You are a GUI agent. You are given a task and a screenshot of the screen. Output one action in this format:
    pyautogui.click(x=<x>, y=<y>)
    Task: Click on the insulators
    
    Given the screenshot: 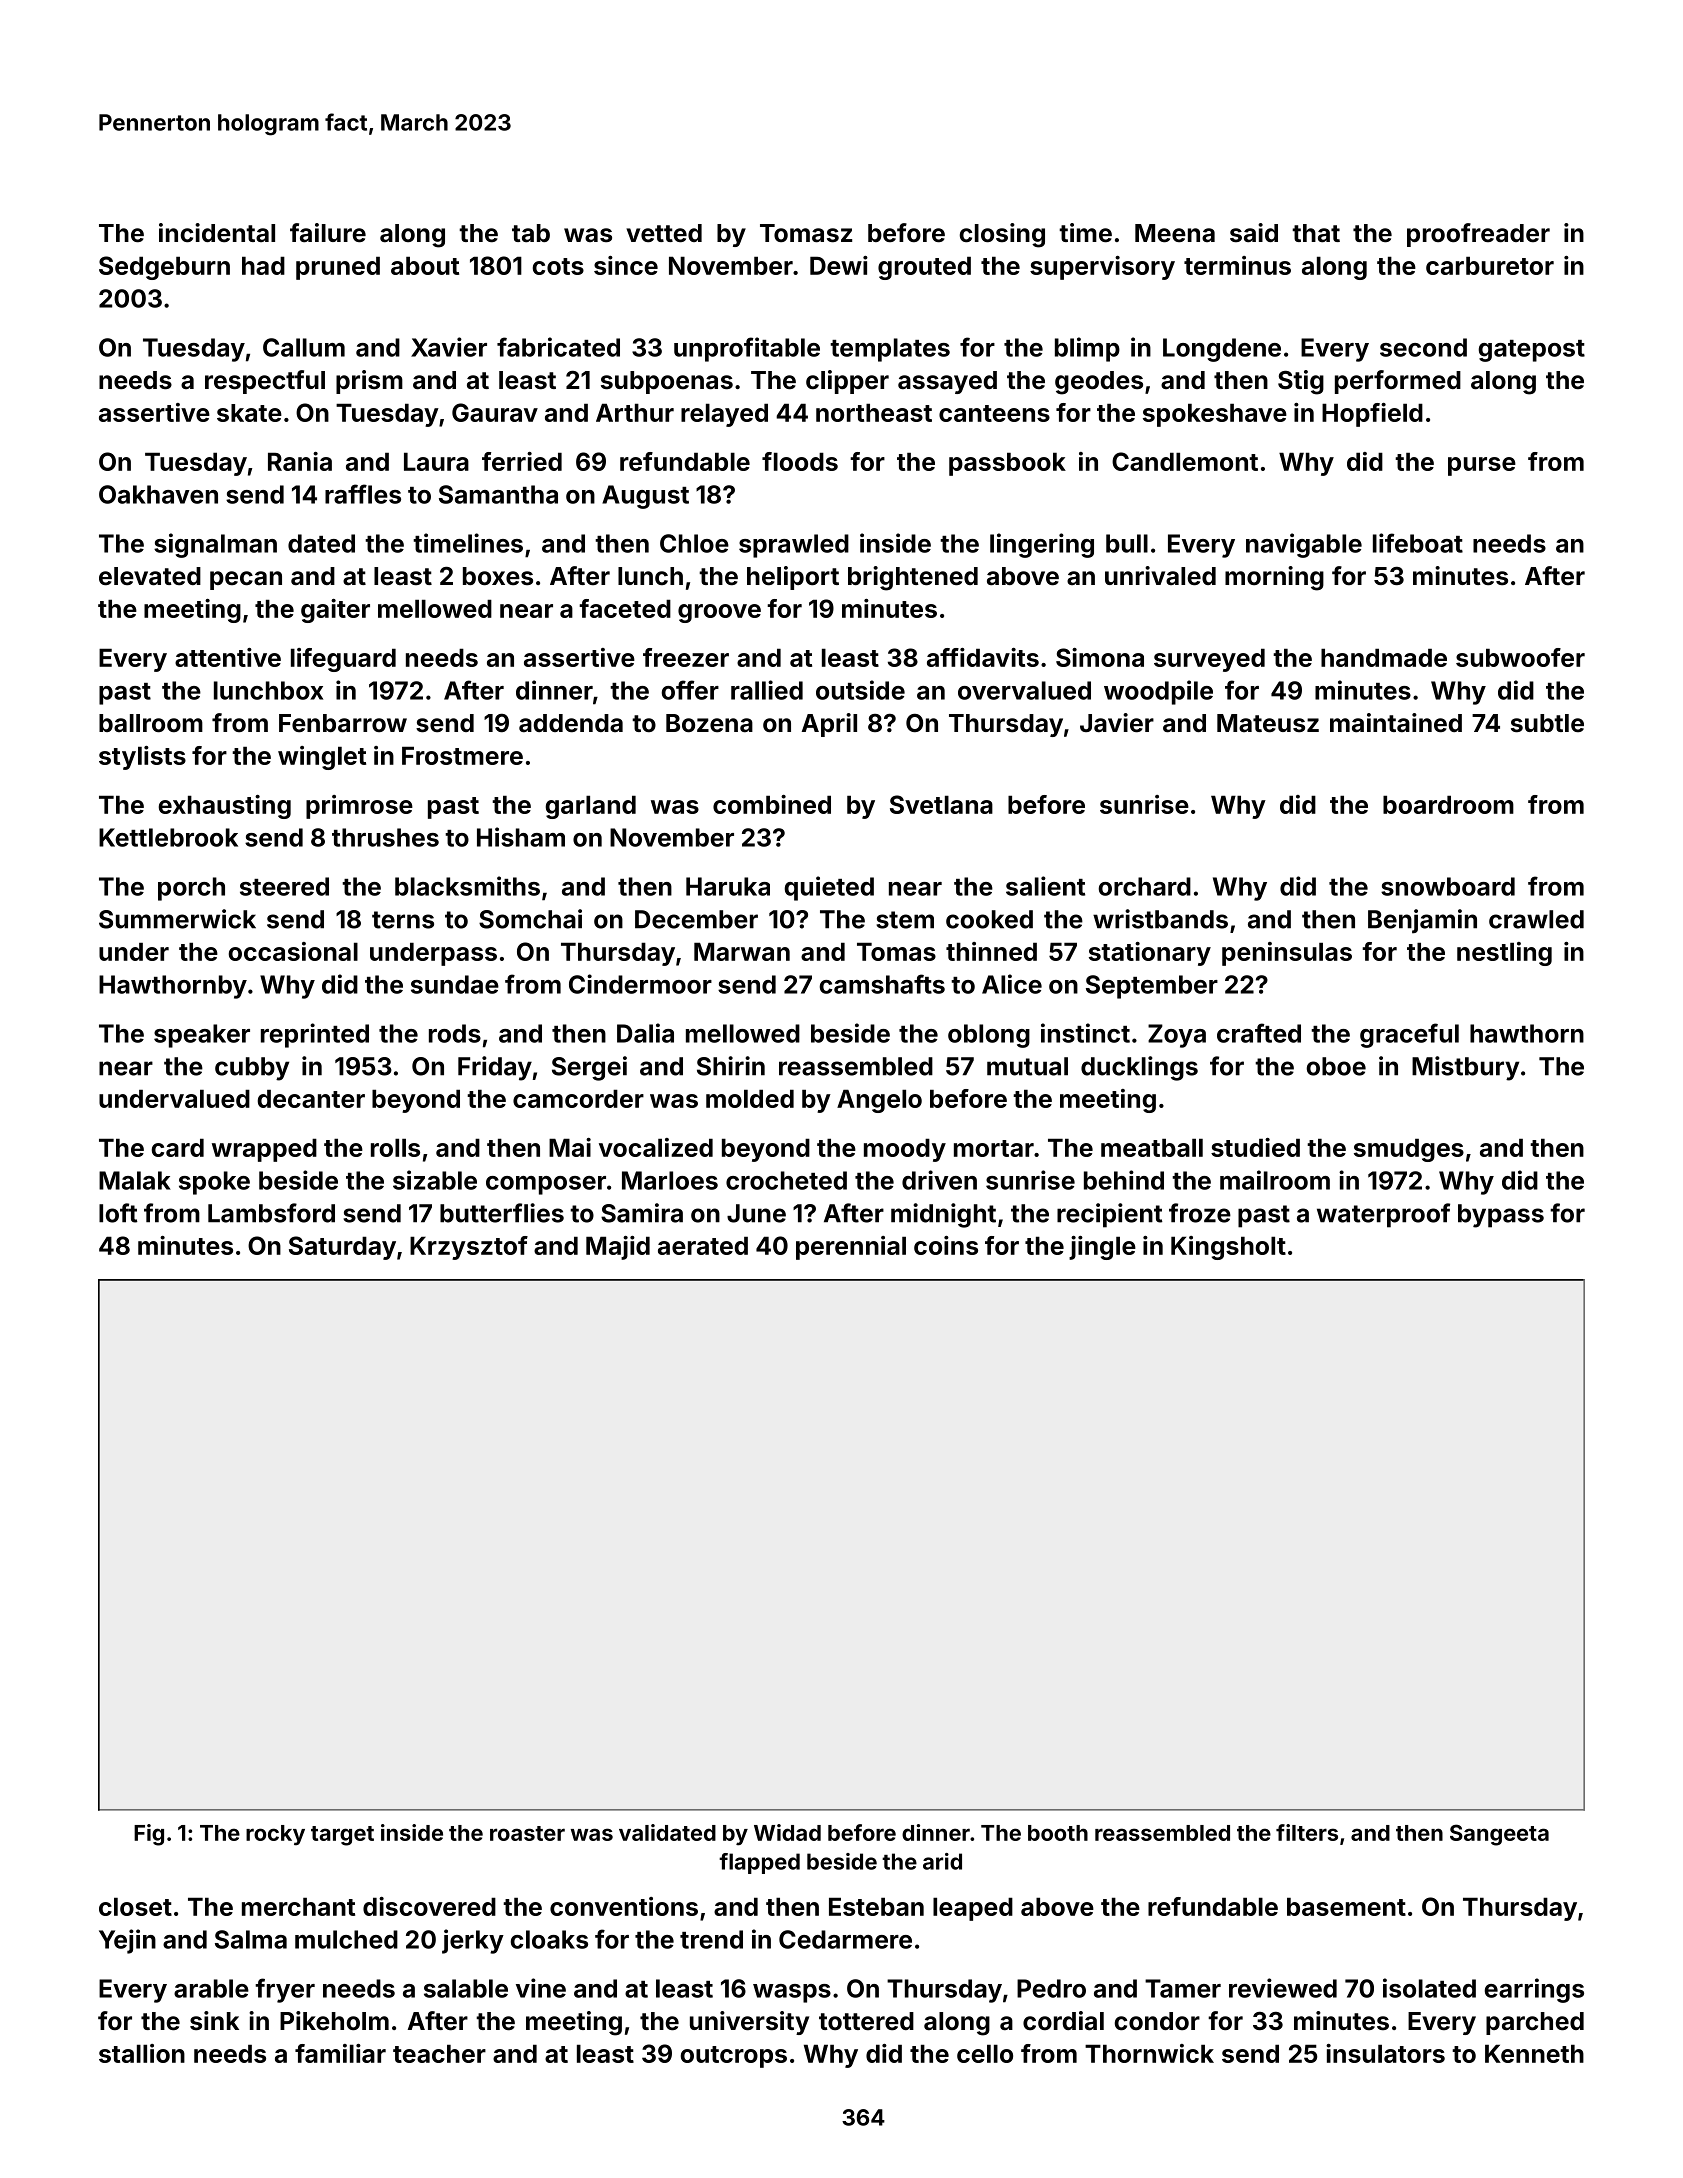 What is the action you would take?
    pyautogui.click(x=1385, y=2053)
